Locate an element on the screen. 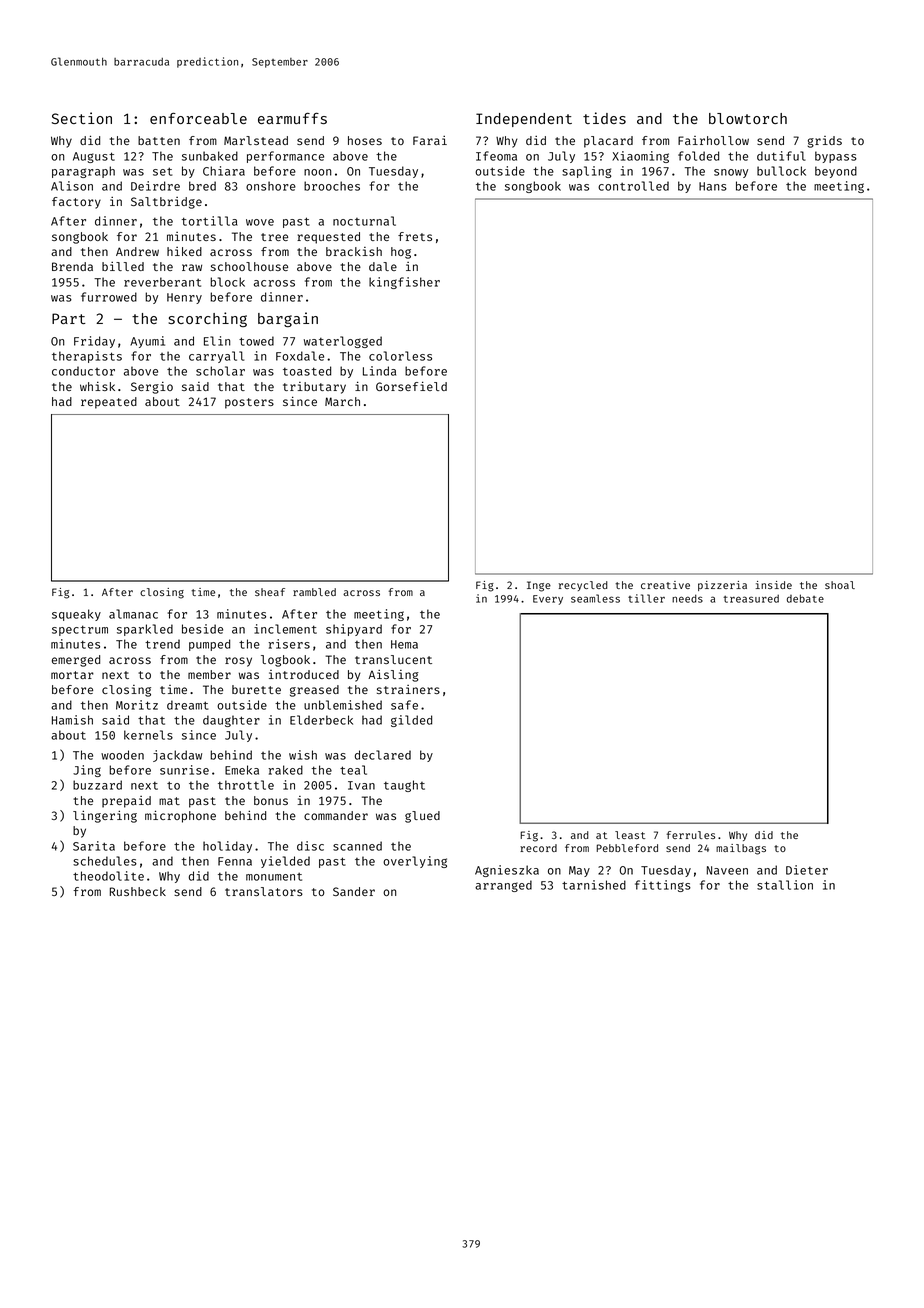  theodolite is located at coordinates (108, 876).
